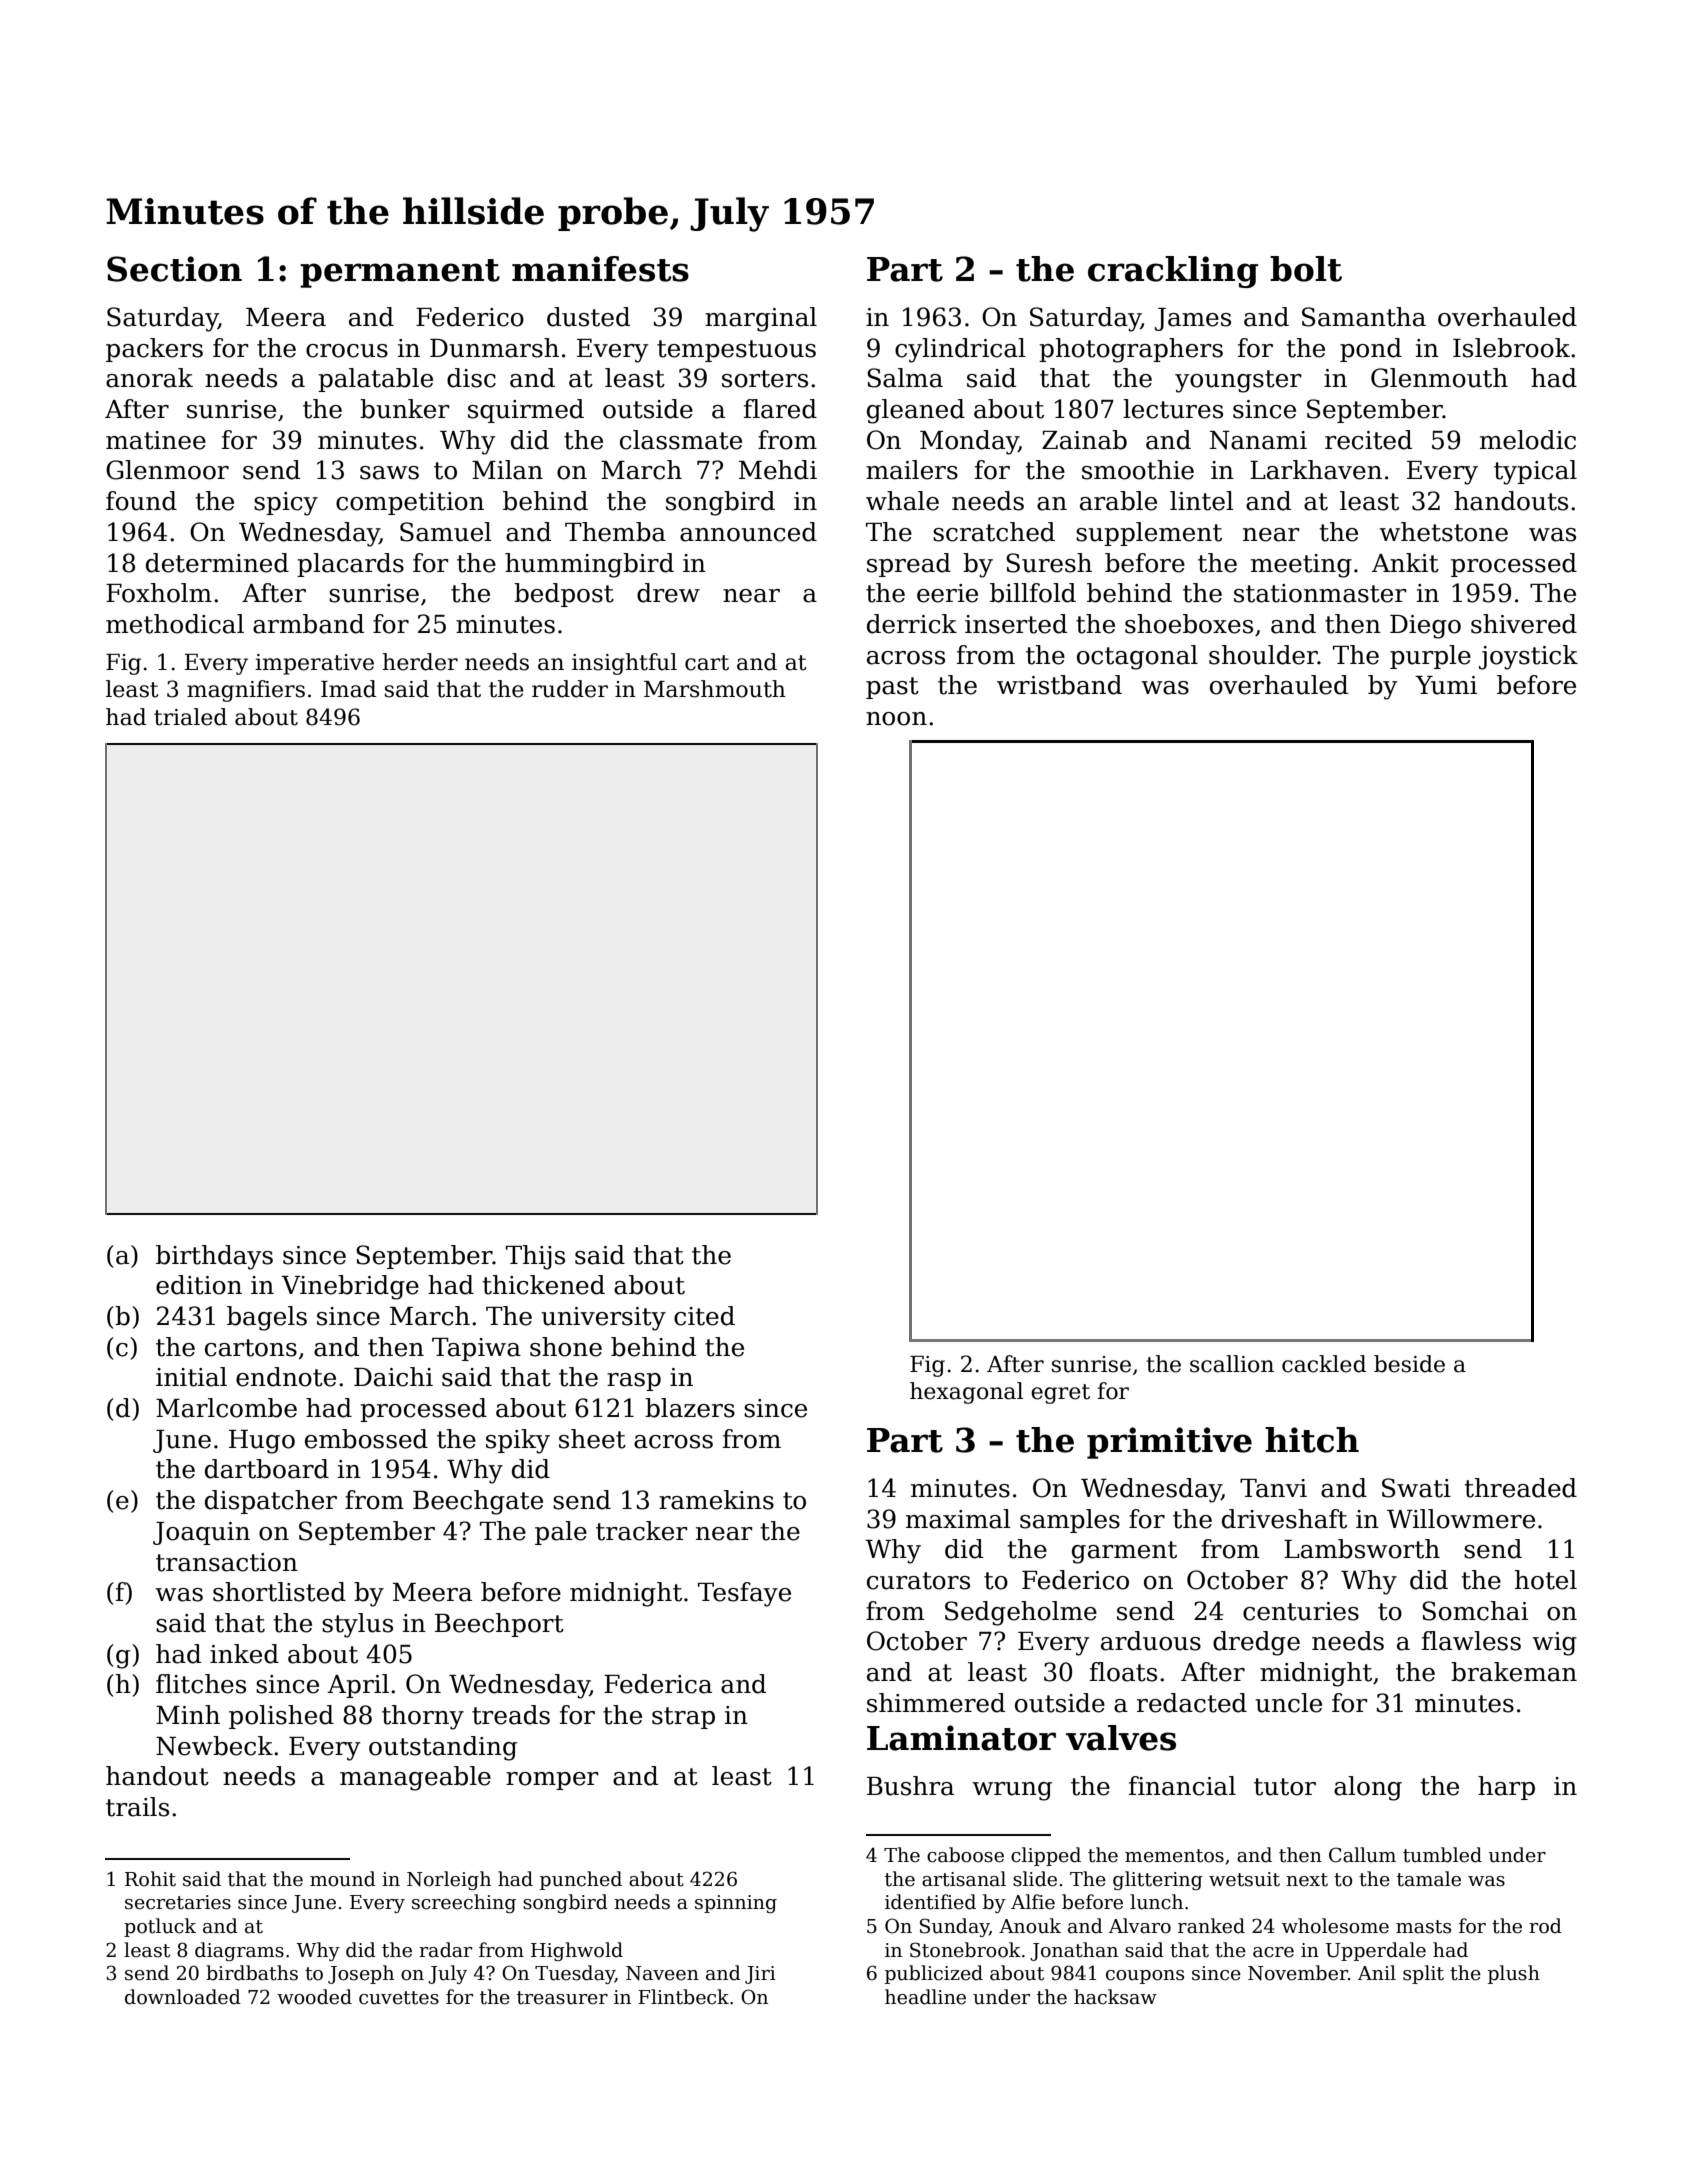 This screenshot has width=1683, height=2178. Describe the element at coordinates (190, 717) in the screenshot. I see `trialed` at that location.
